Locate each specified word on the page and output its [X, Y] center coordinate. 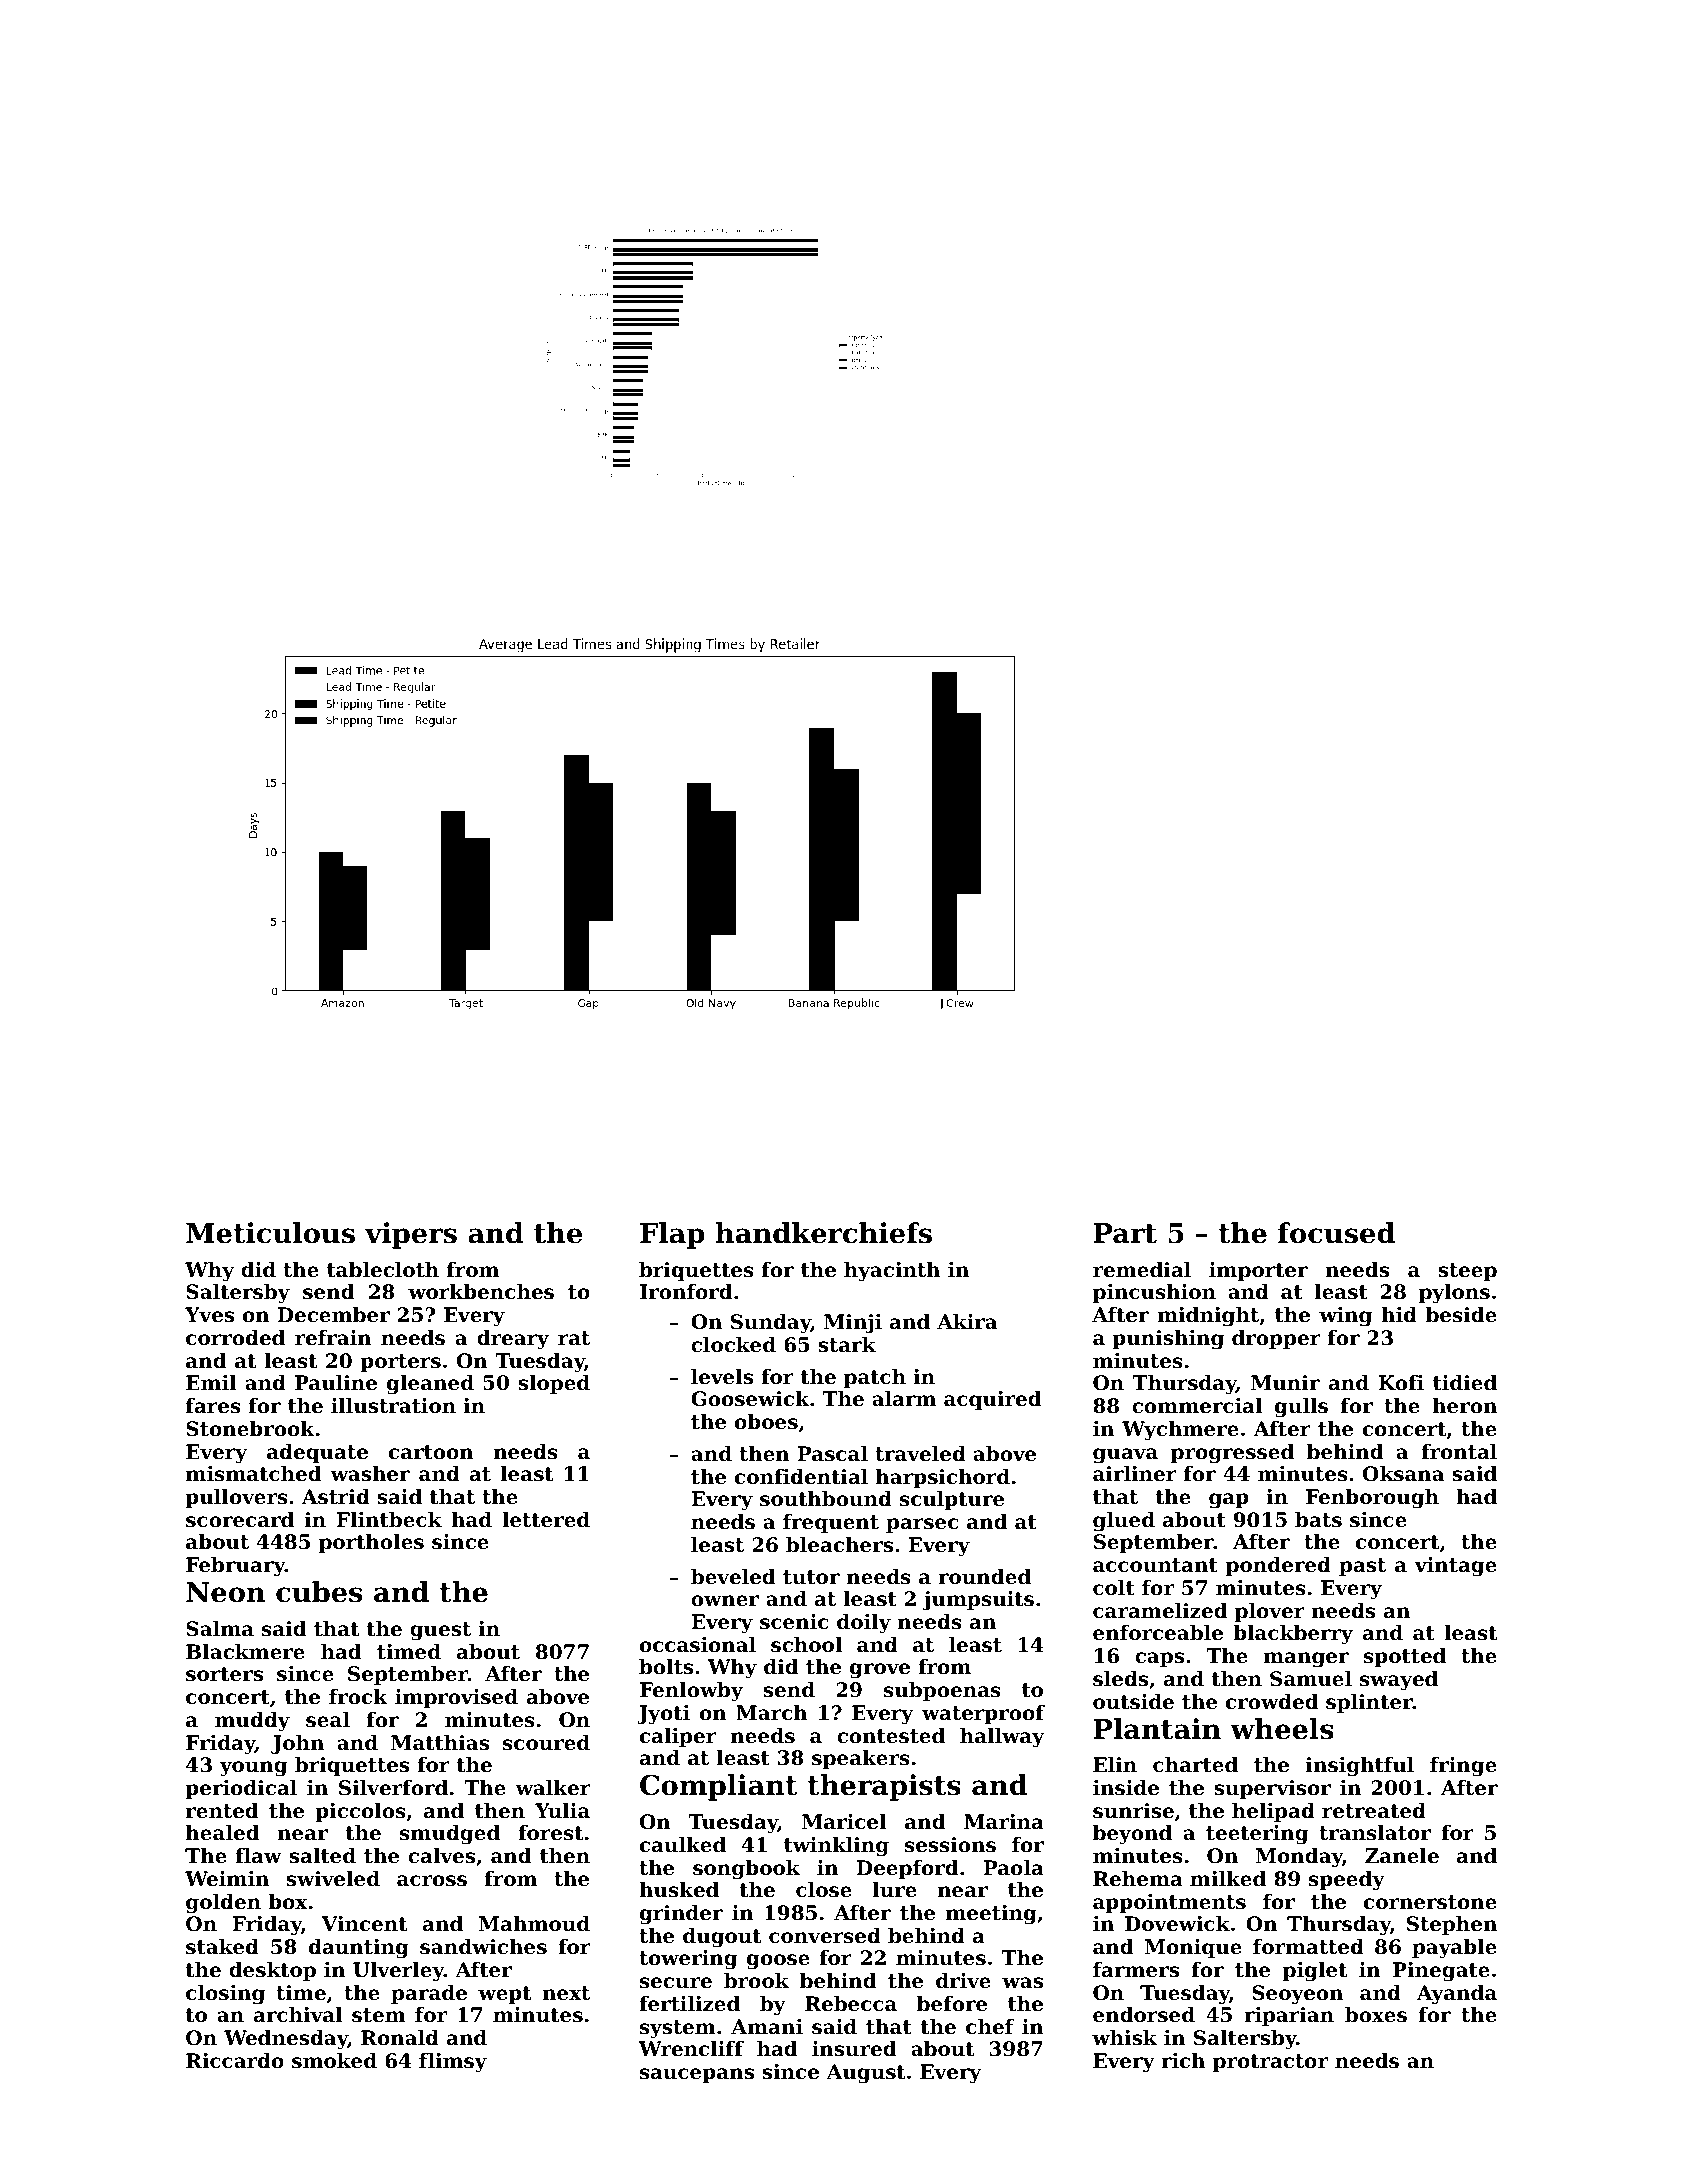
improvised [456, 1698]
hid [1399, 1315]
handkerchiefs [823, 1233]
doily [864, 1624]
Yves [209, 1315]
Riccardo [235, 2061]
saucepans [697, 2075]
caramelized [1160, 1611]
